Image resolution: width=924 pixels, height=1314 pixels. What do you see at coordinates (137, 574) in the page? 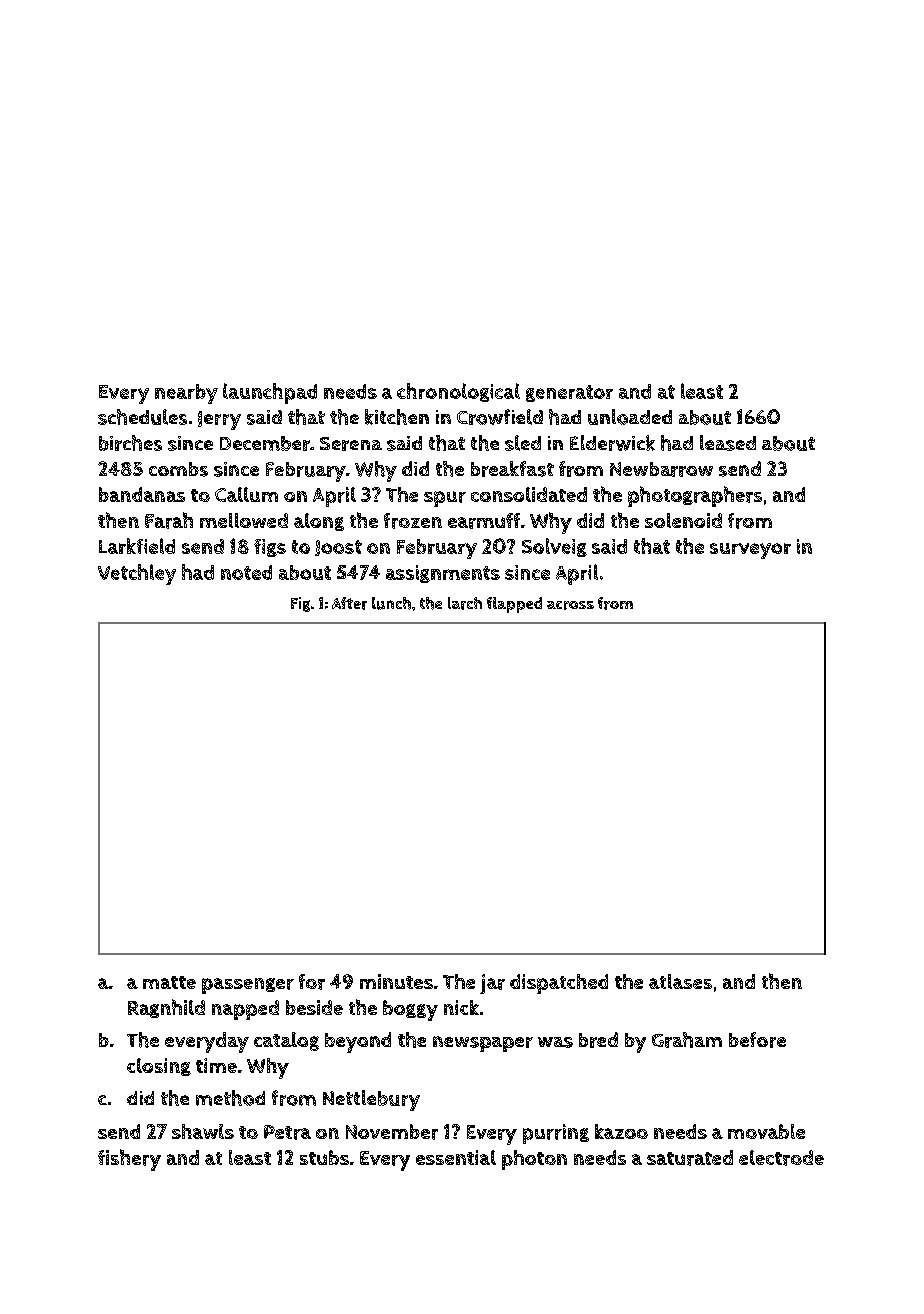
I see `Vetchley` at bounding box center [137, 574].
